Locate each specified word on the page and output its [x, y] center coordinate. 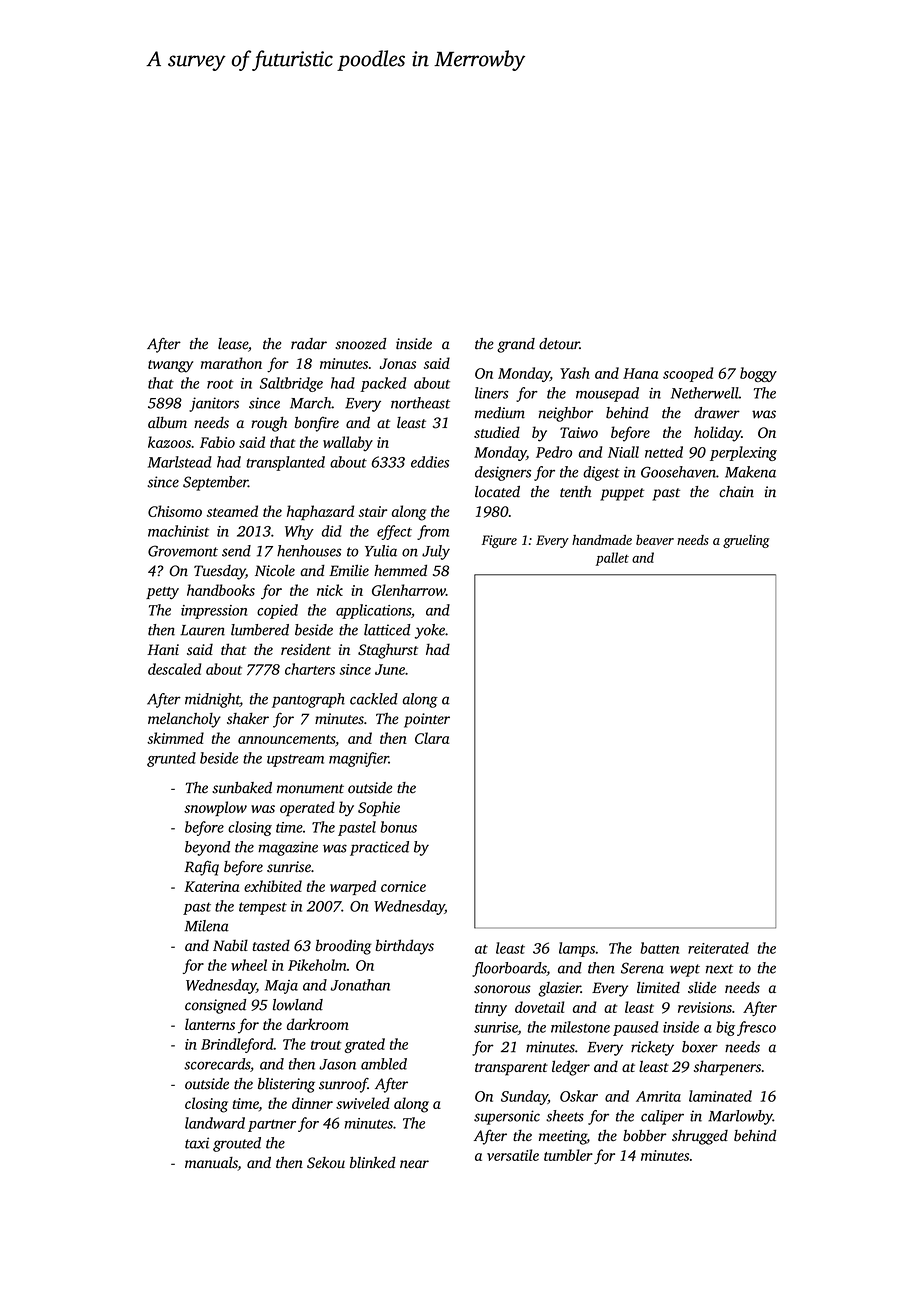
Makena [750, 472]
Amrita [658, 1096]
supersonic [507, 1117]
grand [516, 345]
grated [365, 1045]
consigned [215, 1006]
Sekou [326, 1163]
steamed [232, 511]
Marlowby [740, 1117]
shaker [248, 718]
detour [559, 344]
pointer [427, 720]
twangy [170, 366]
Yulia [381, 551]
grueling [746, 541]
